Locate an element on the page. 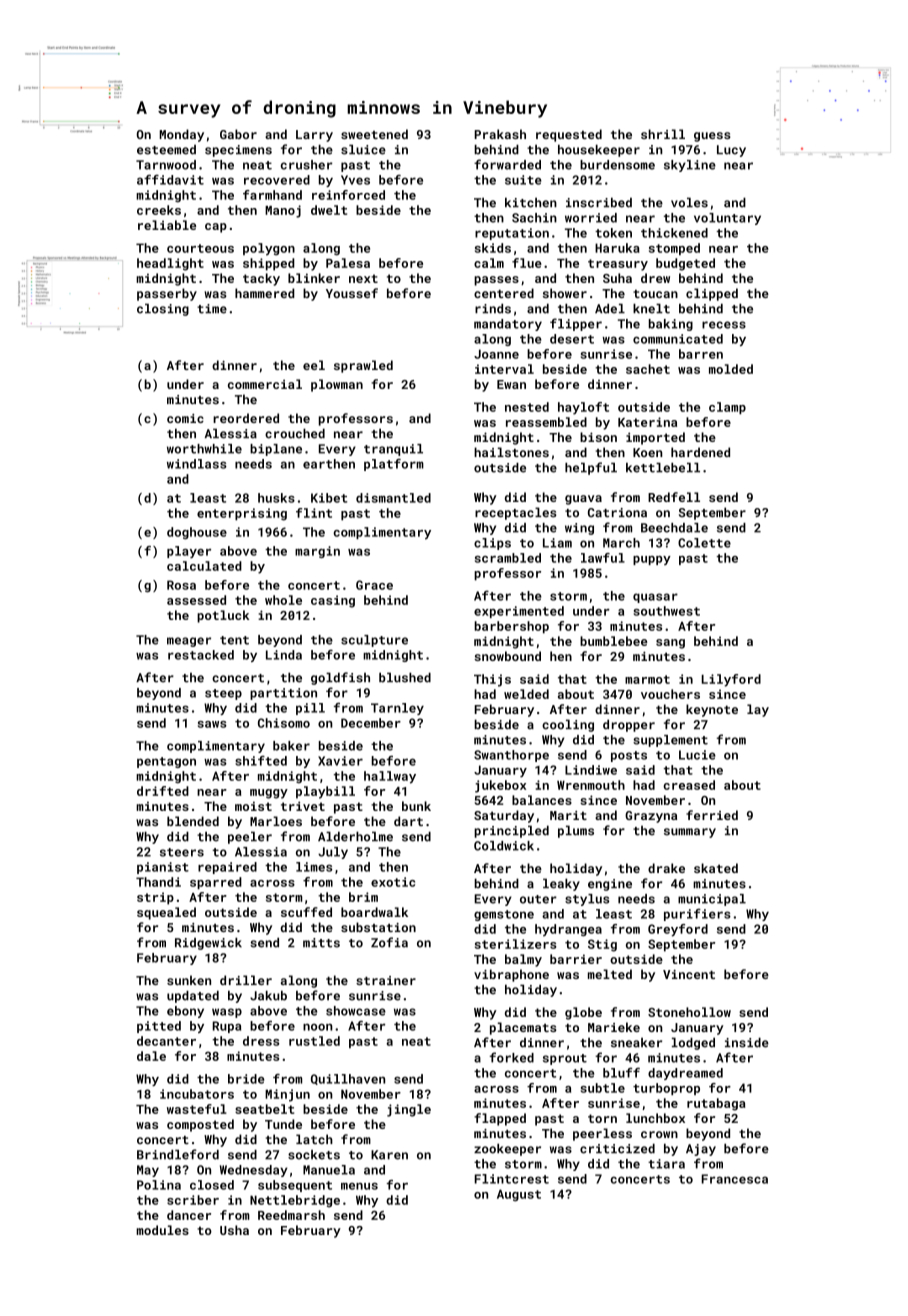 The width and height of the page is (908, 1316). forwarded is located at coordinates (507, 164).
